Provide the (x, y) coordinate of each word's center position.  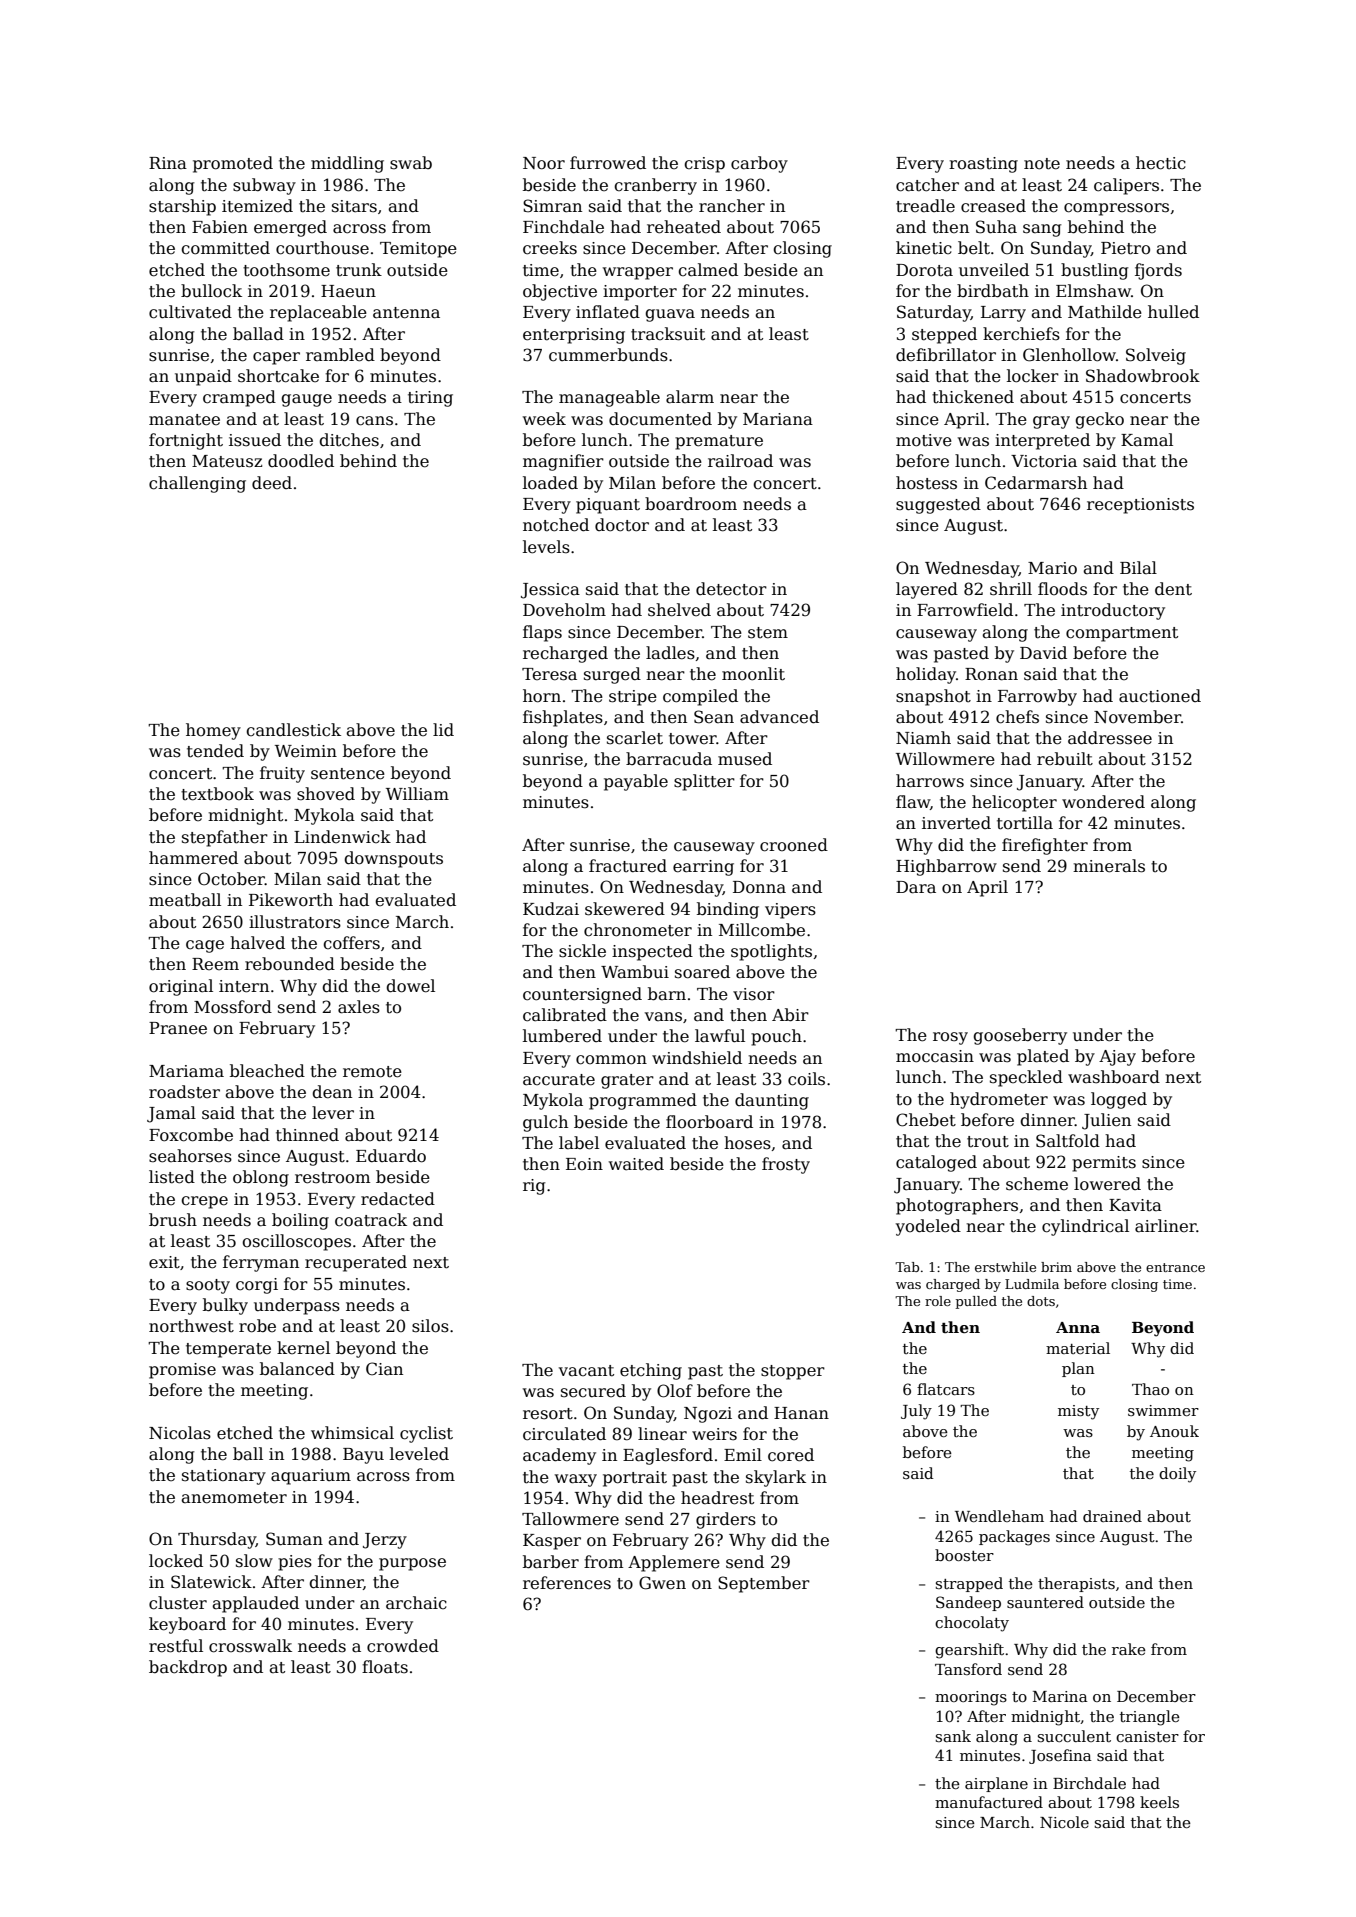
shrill (1011, 589)
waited (636, 1164)
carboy (759, 164)
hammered (193, 858)
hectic (1161, 163)
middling (347, 164)
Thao (1150, 1389)
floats (385, 1667)
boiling (300, 1221)
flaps (542, 633)
